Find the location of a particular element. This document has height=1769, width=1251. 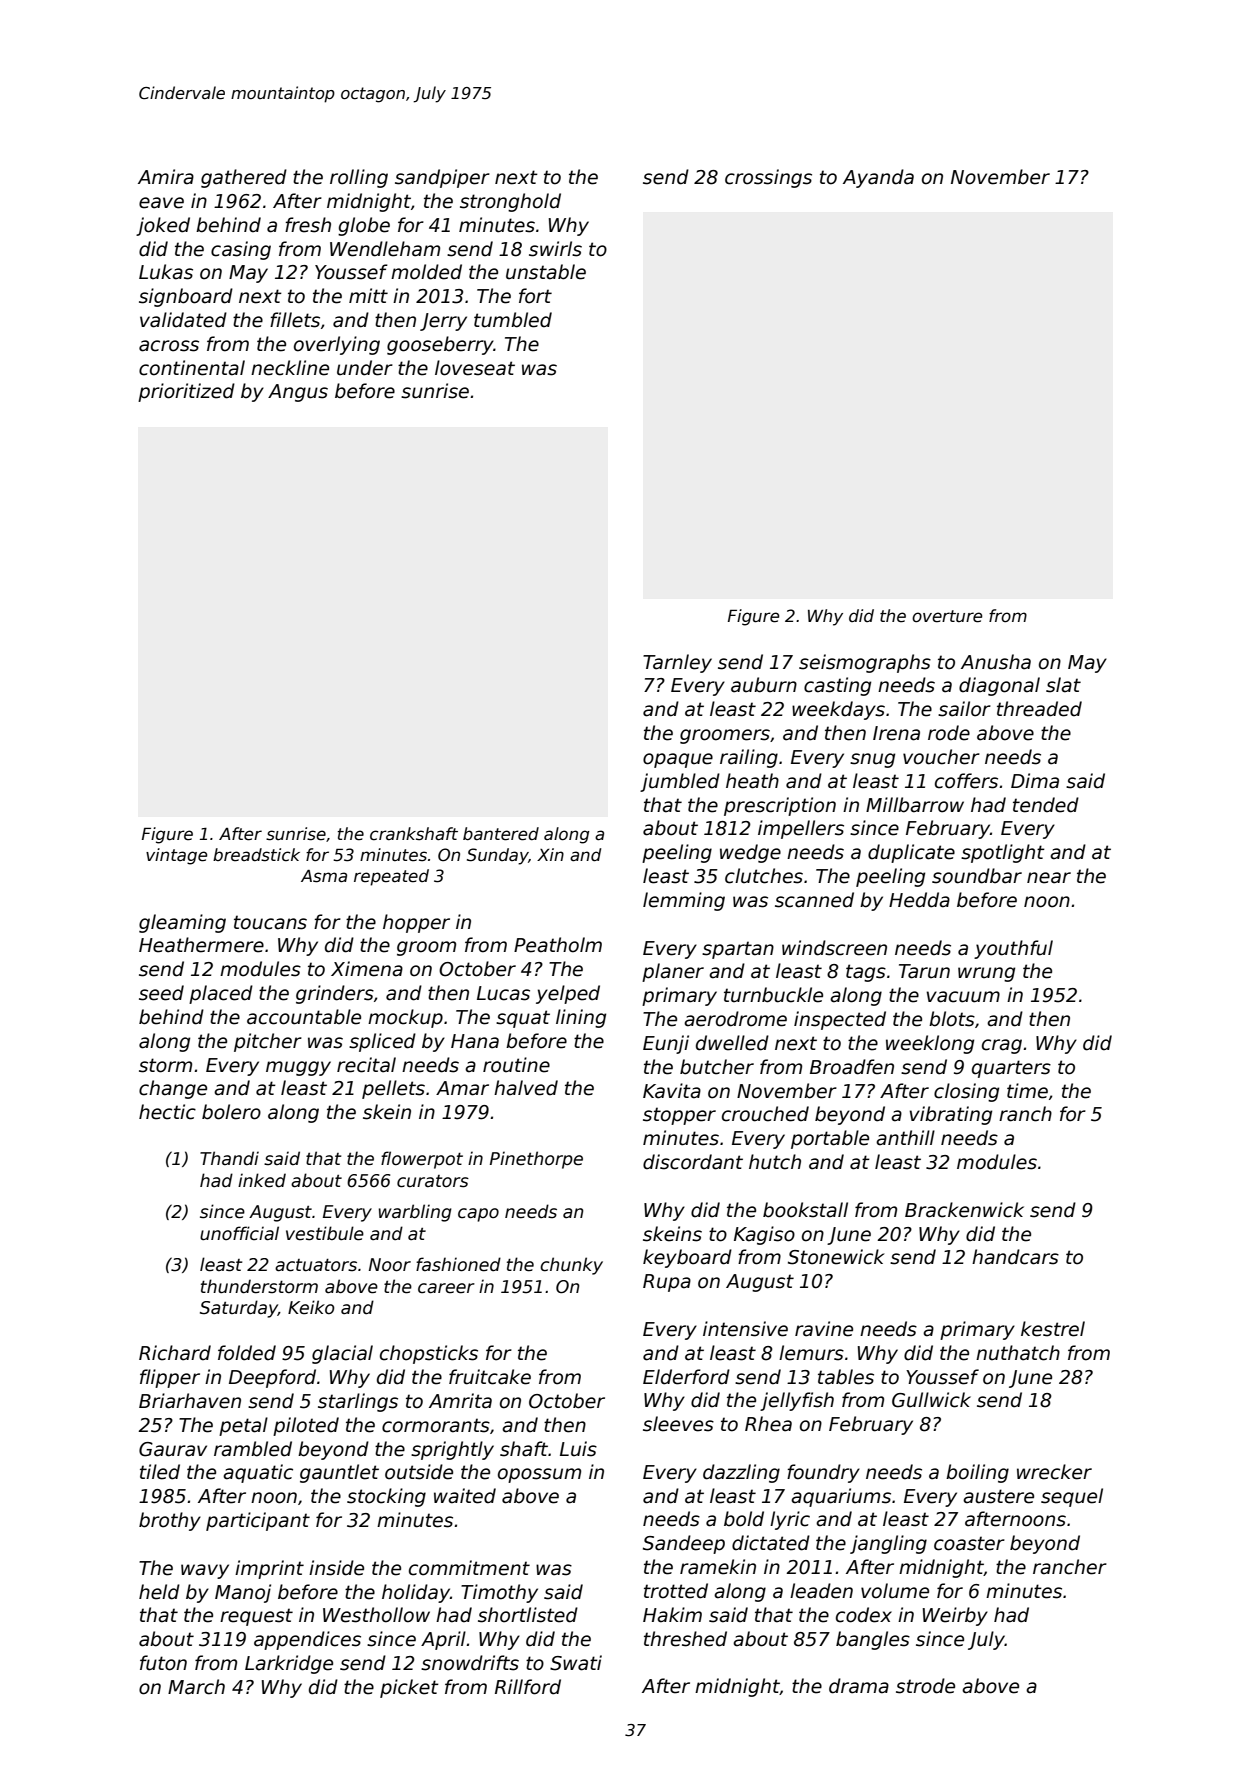

vintage is located at coordinates (176, 856).
